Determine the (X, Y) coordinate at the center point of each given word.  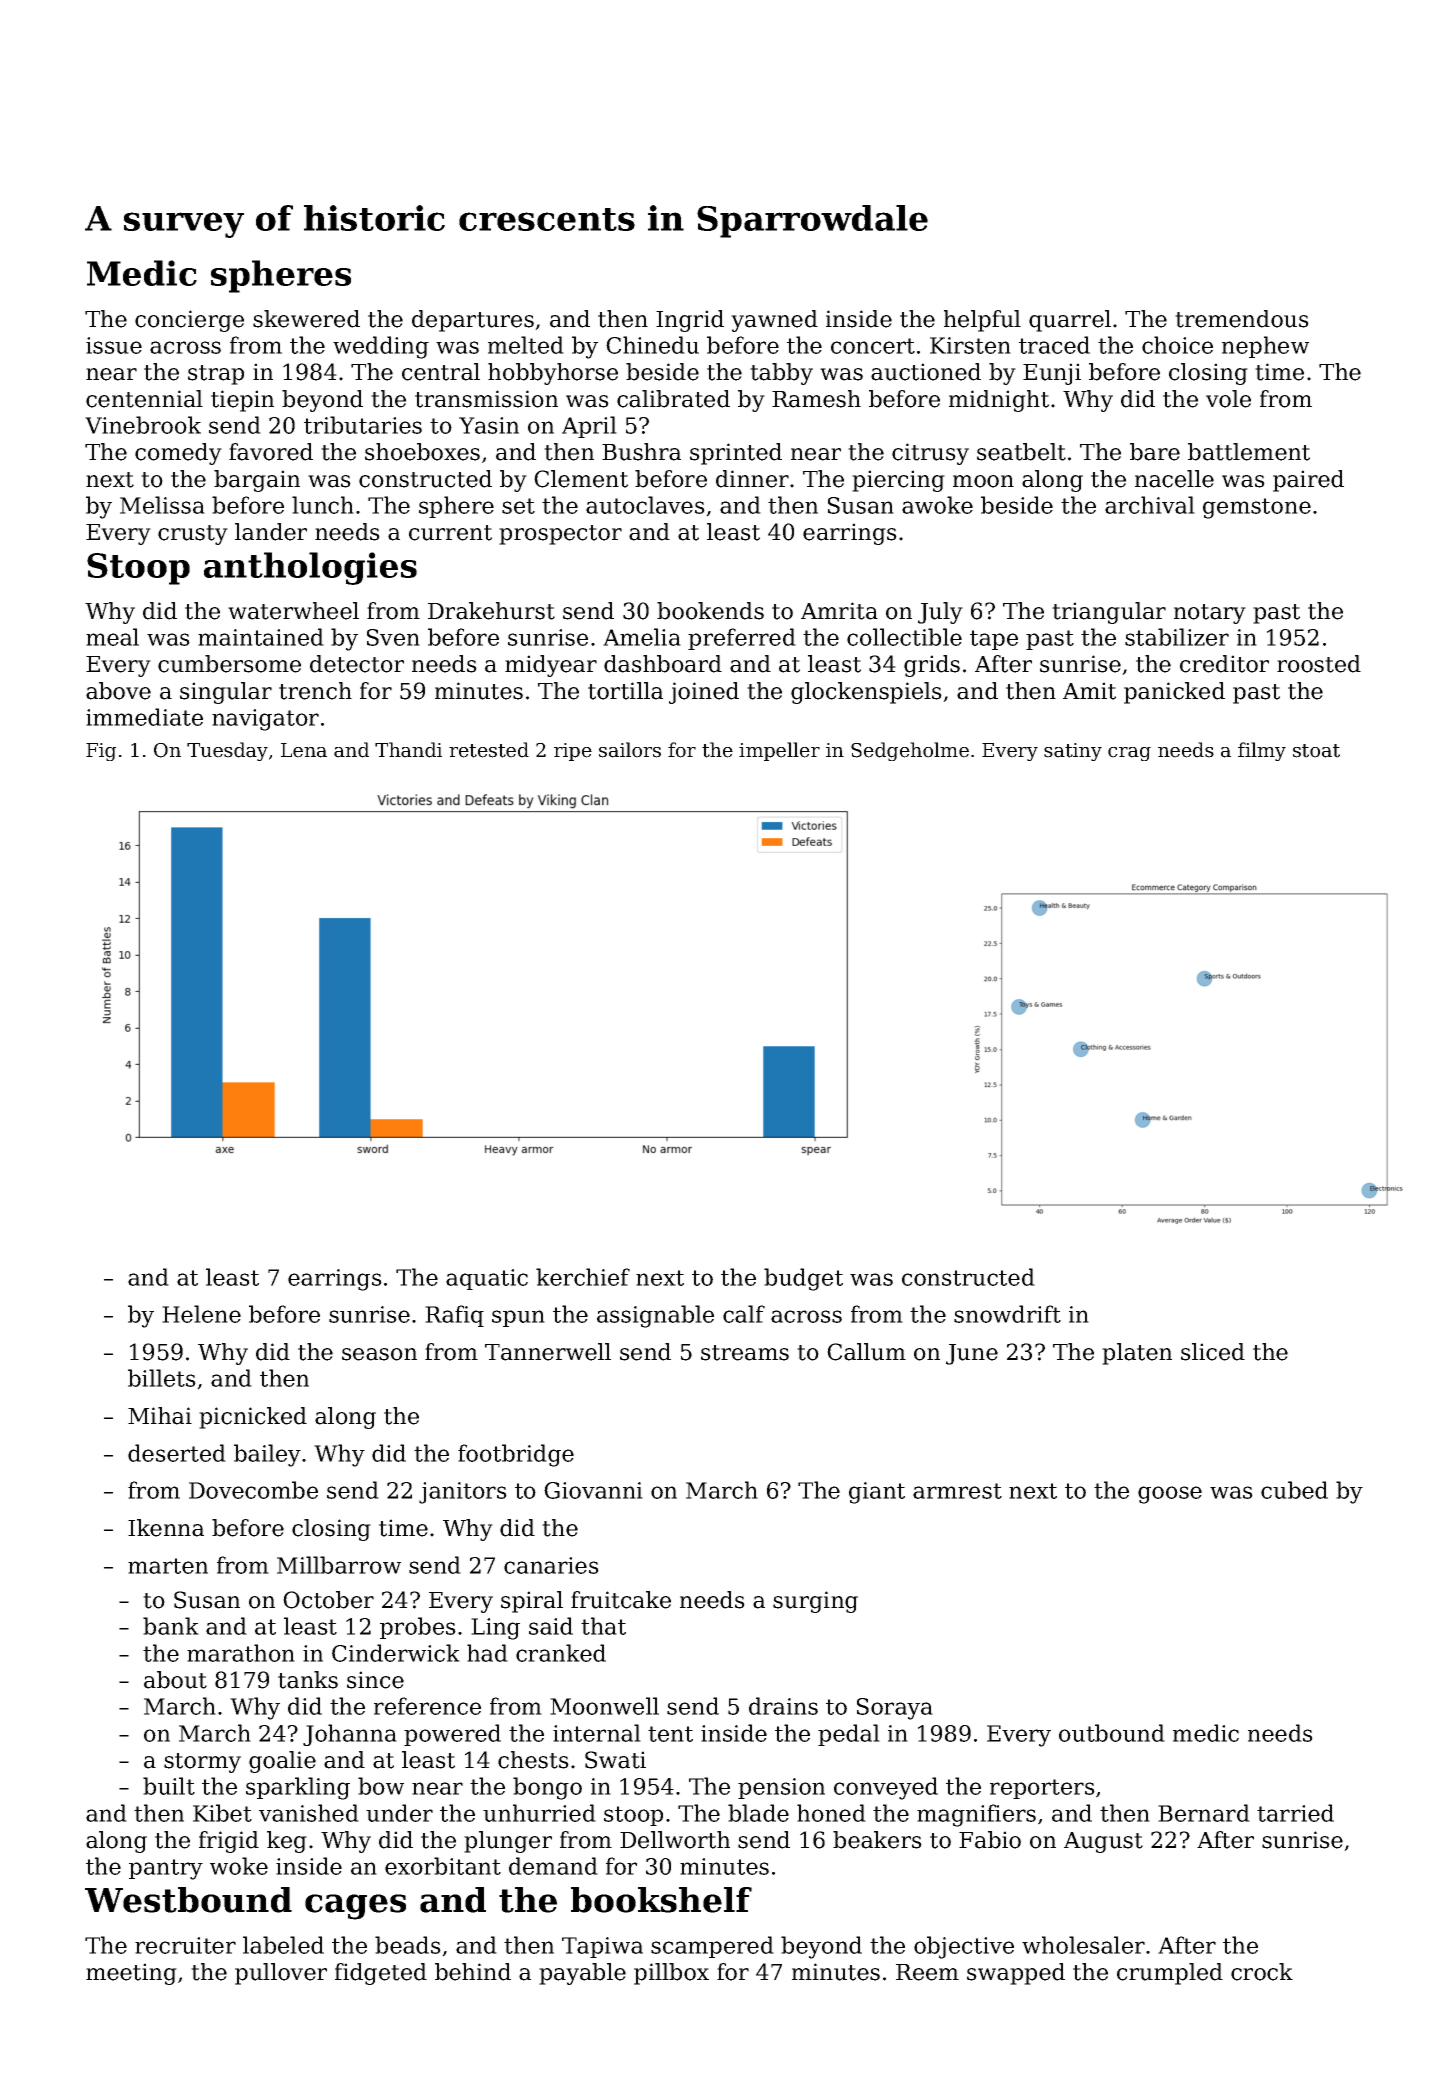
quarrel (1070, 321)
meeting (131, 1974)
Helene (201, 1314)
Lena (304, 750)
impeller (779, 751)
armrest (957, 1491)
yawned (774, 321)
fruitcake (621, 1600)
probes (418, 1628)
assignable (655, 1316)
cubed (1294, 1490)
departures (473, 321)
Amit (1089, 691)
